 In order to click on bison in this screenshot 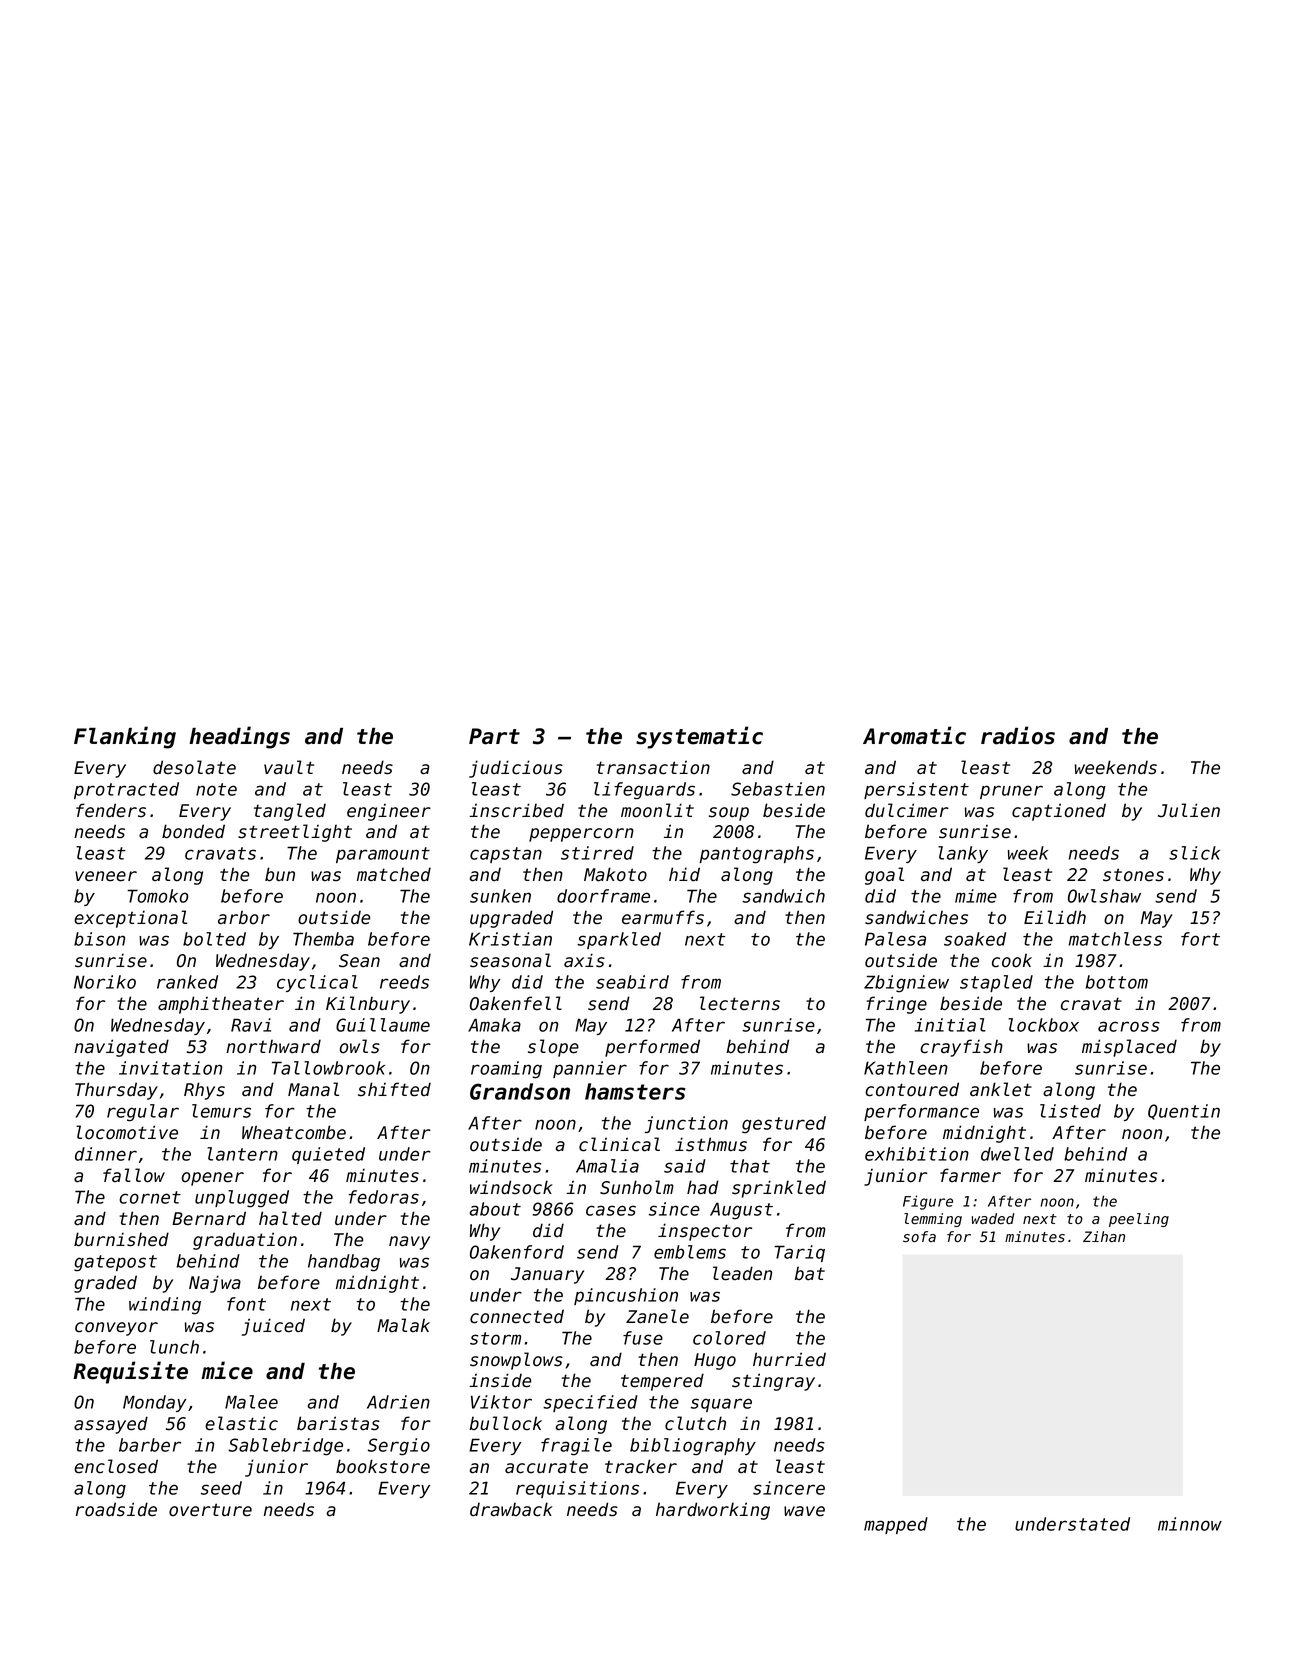, I will do `click(99, 939)`.
